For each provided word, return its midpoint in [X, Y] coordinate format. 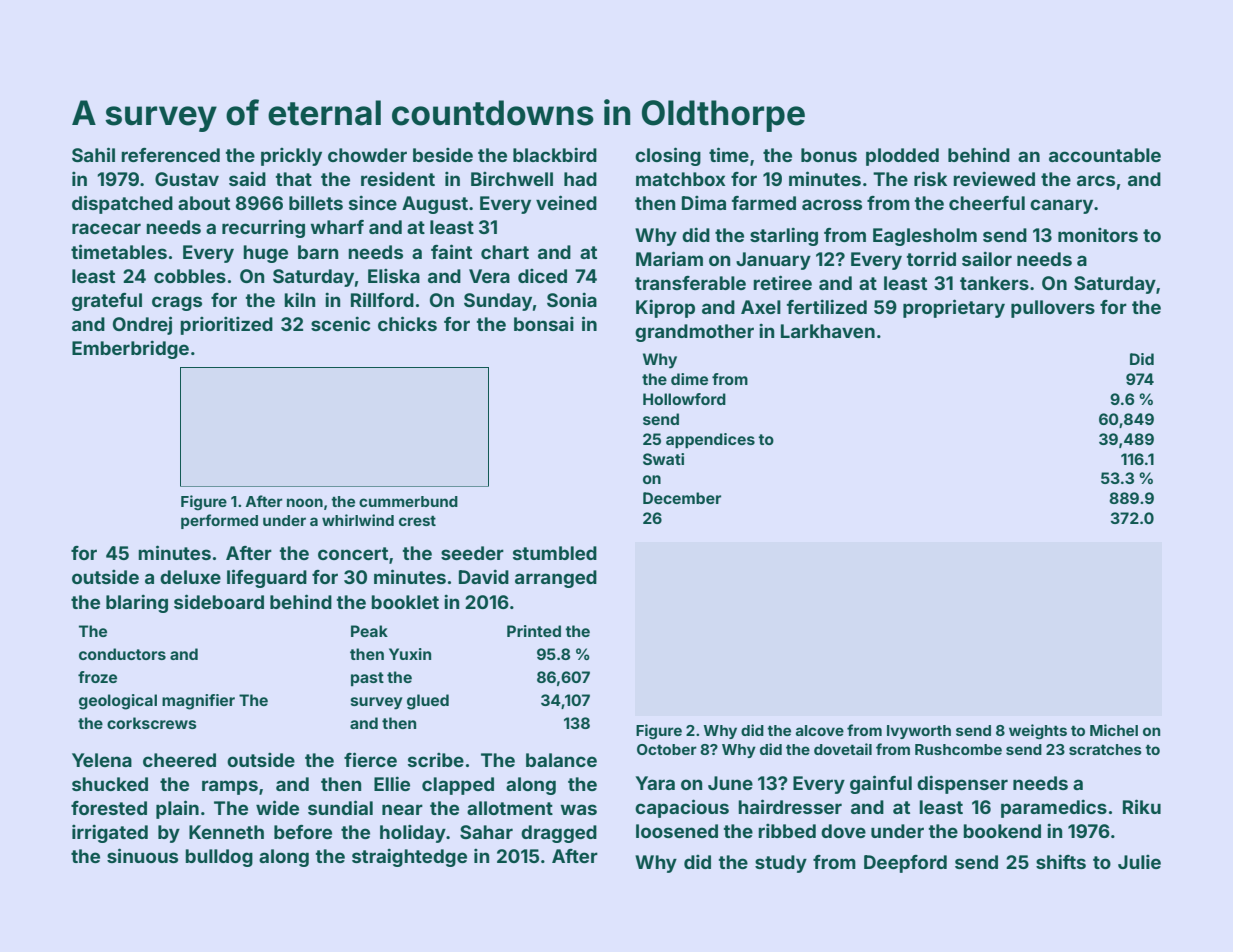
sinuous [142, 855]
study [781, 864]
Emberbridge [130, 349]
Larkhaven [828, 331]
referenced [170, 155]
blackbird [555, 154]
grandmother [694, 333]
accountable [1105, 155]
